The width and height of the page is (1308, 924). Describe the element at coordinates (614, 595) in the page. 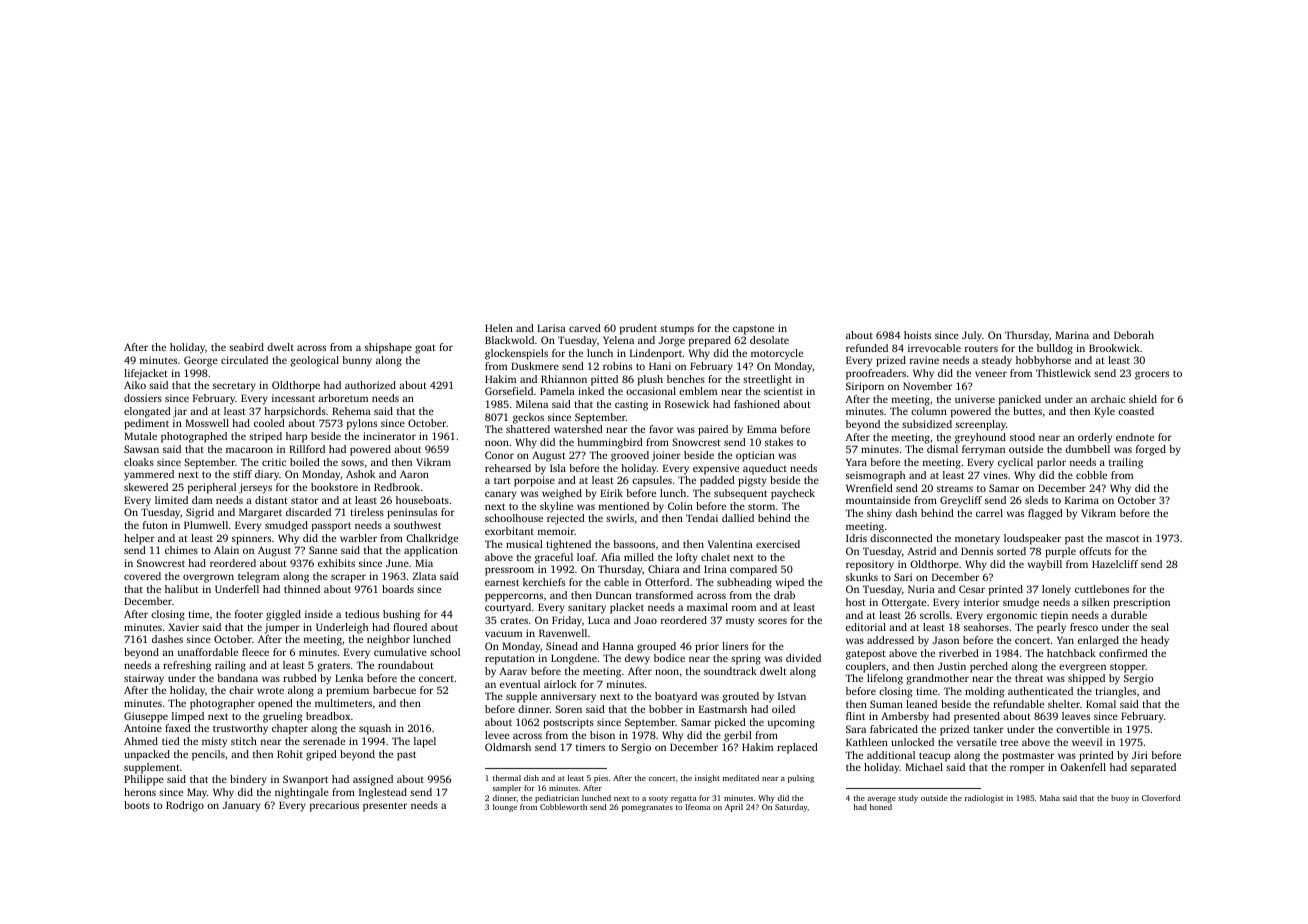

I see `Duncan` at that location.
